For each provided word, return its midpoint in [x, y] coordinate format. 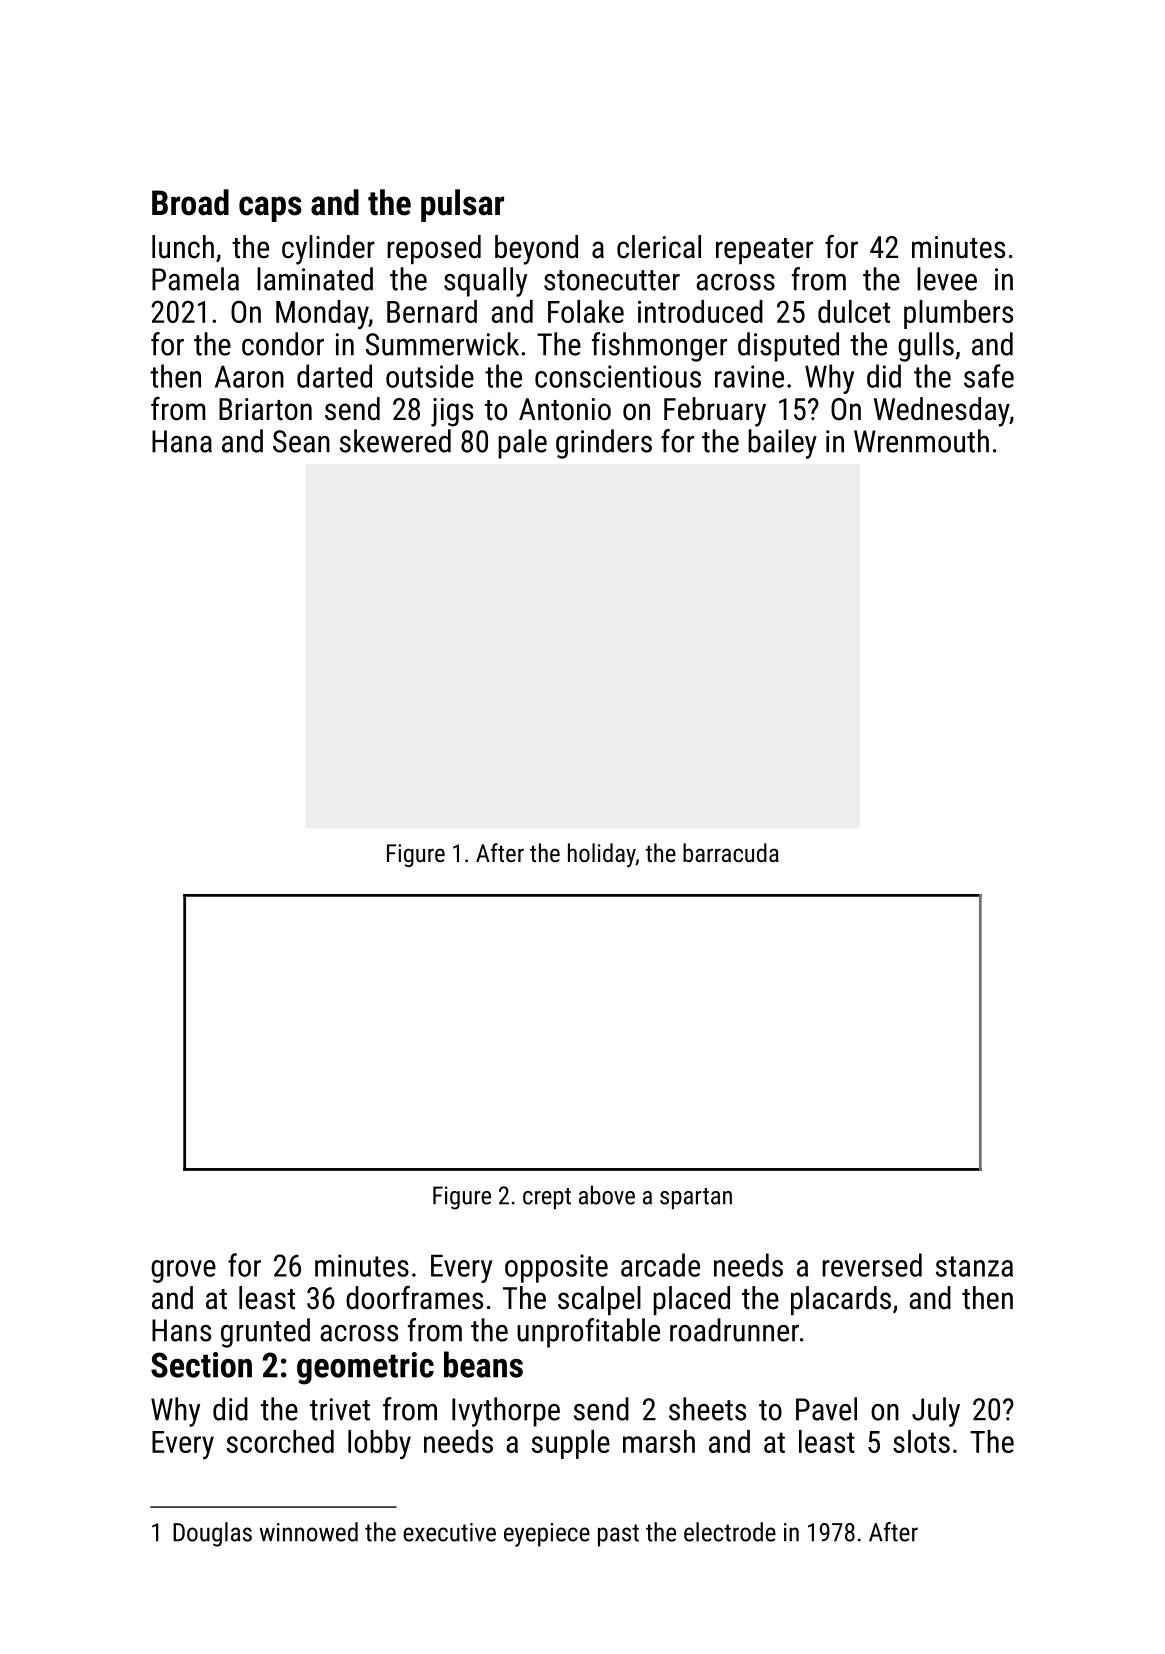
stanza [974, 1266]
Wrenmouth [921, 441]
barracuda [731, 852]
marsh [659, 1441]
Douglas [212, 1534]
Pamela [195, 279]
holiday [602, 855]
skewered [395, 441]
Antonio [565, 409]
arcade [660, 1265]
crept [547, 1199]
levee [947, 279]
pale [522, 444]
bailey [782, 444]
